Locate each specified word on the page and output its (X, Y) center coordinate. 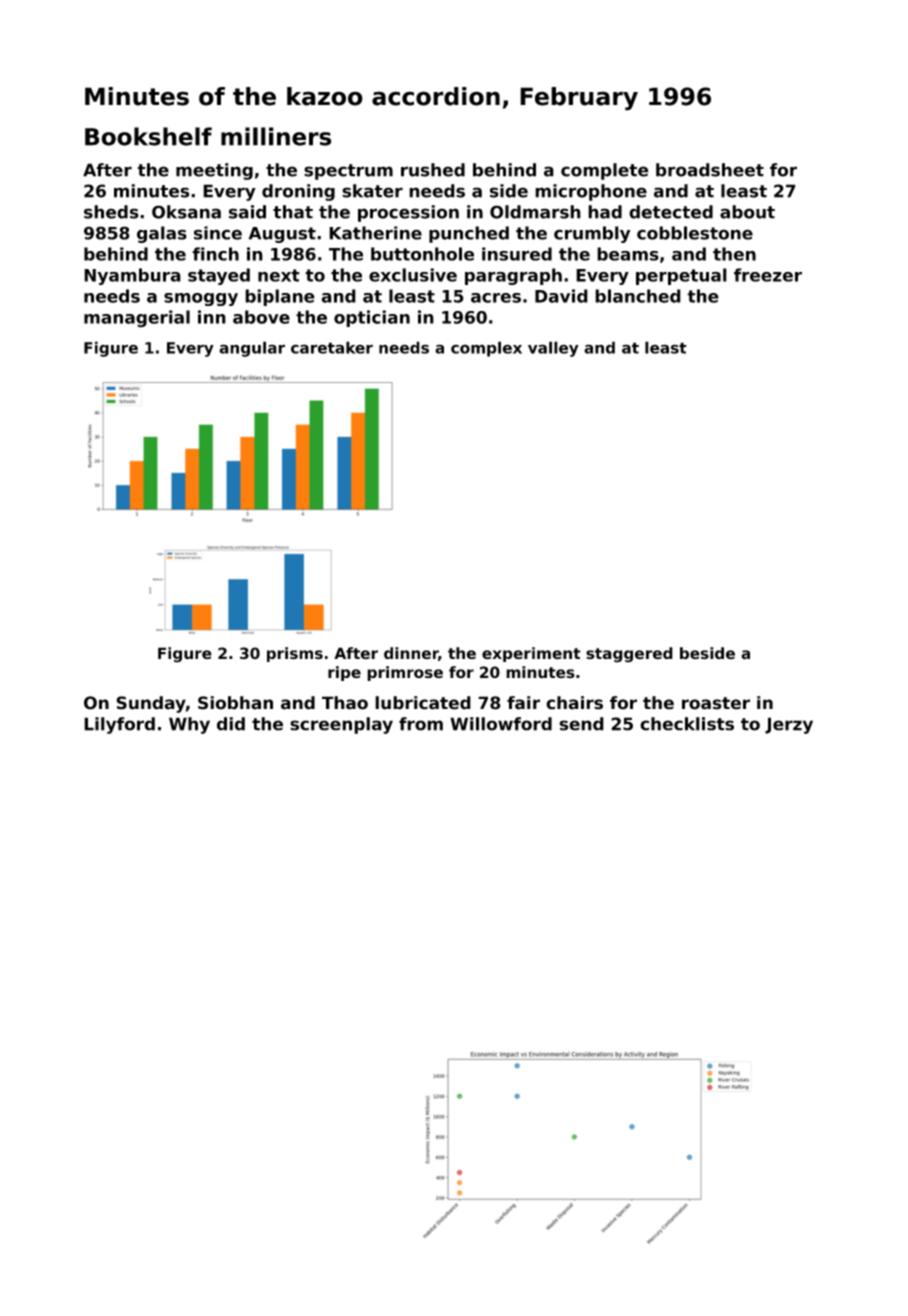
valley (553, 349)
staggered (629, 655)
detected (671, 212)
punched (469, 234)
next (279, 275)
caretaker (332, 347)
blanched (638, 296)
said (247, 212)
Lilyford (119, 725)
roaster (716, 703)
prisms (295, 654)
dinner (411, 653)
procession (408, 213)
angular (252, 349)
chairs (574, 703)
